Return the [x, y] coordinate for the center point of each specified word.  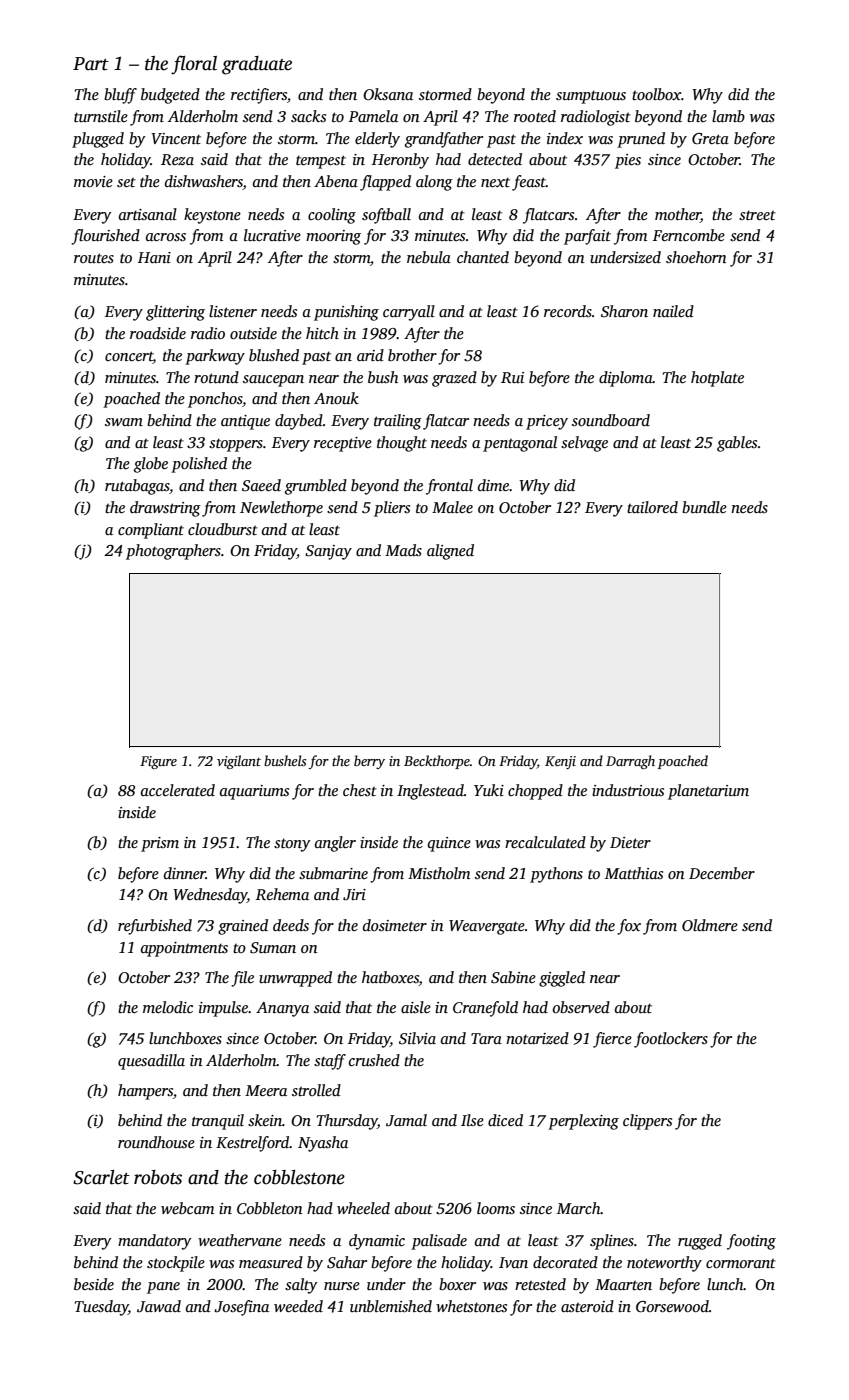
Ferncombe [689, 235]
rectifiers [259, 96]
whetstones [471, 1306]
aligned [450, 552]
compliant [151, 531]
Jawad [159, 1306]
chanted [483, 257]
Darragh [630, 762]
